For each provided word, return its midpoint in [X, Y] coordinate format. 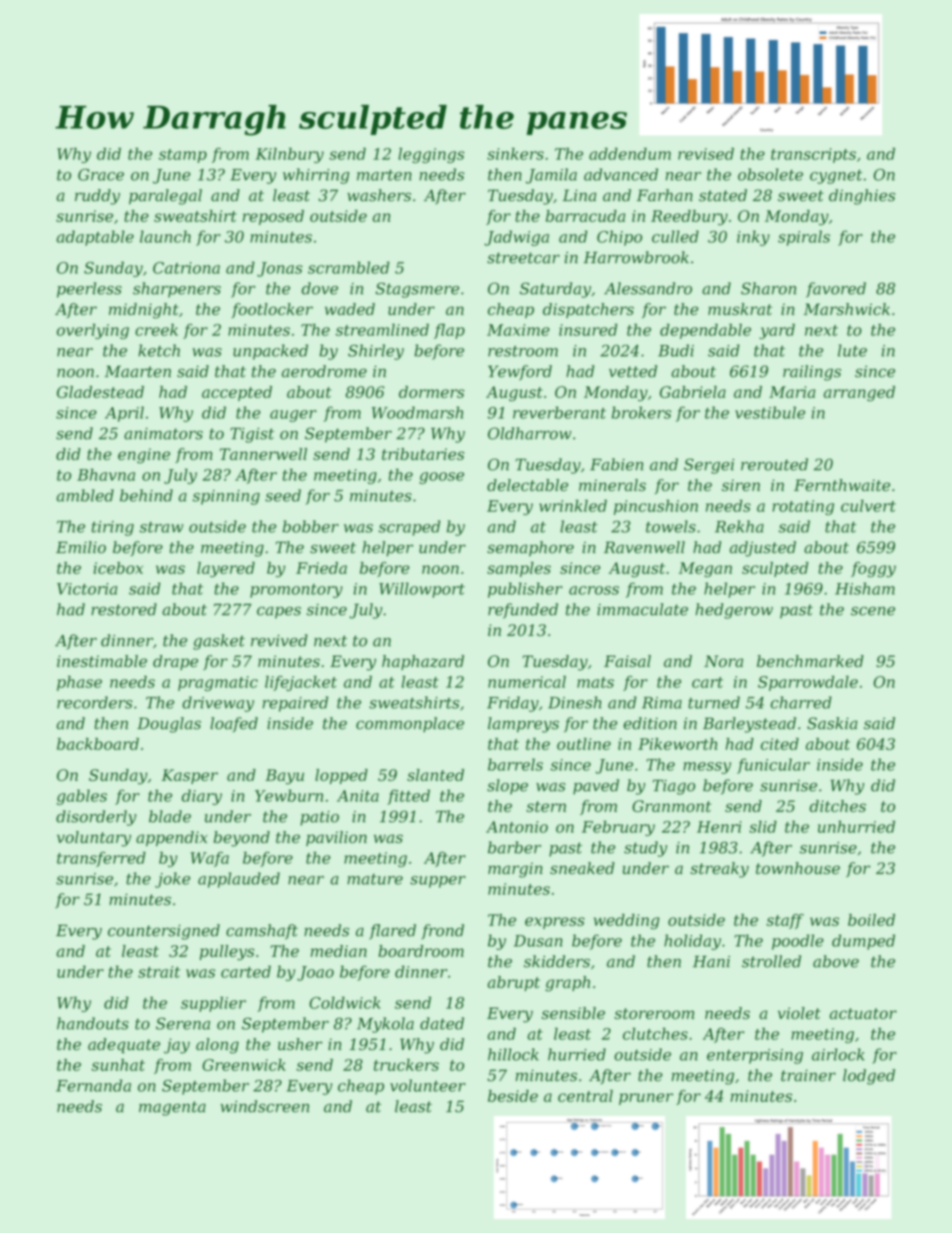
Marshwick [847, 309]
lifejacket [301, 683]
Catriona [186, 268]
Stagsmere [417, 290]
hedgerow [734, 611]
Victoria [87, 589]
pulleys [226, 953]
